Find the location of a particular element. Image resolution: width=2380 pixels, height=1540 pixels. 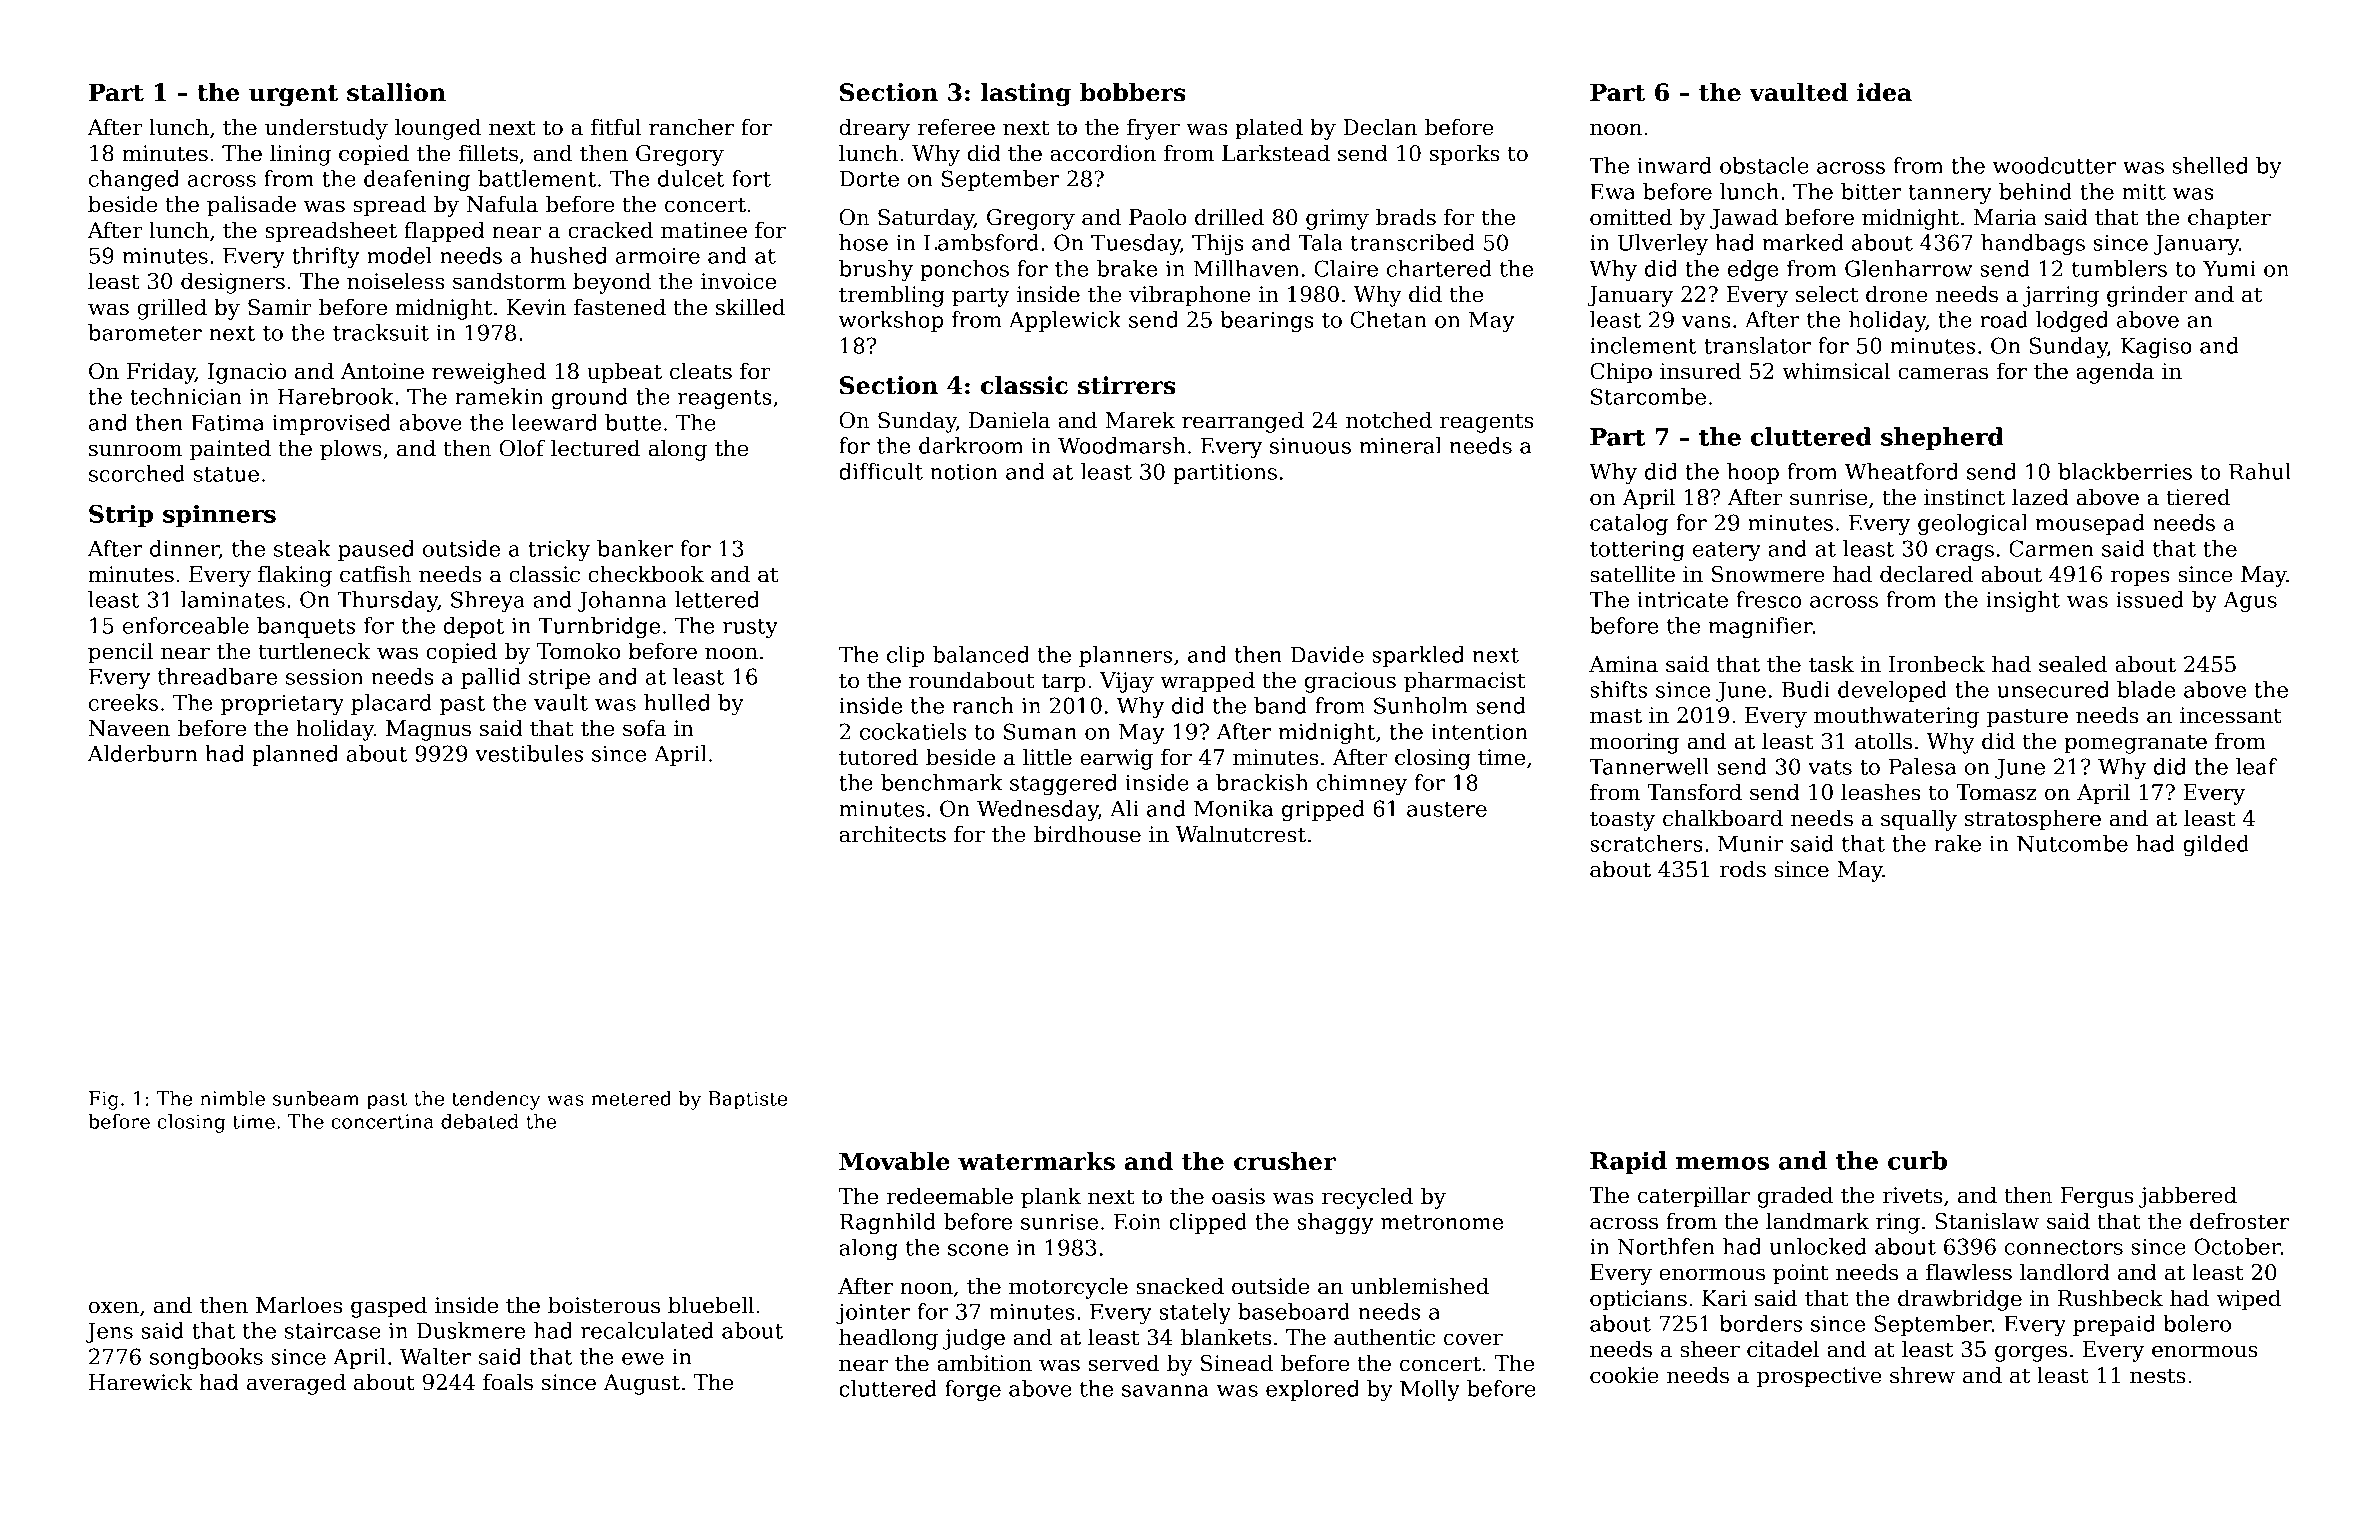

idea is located at coordinates (1884, 92).
